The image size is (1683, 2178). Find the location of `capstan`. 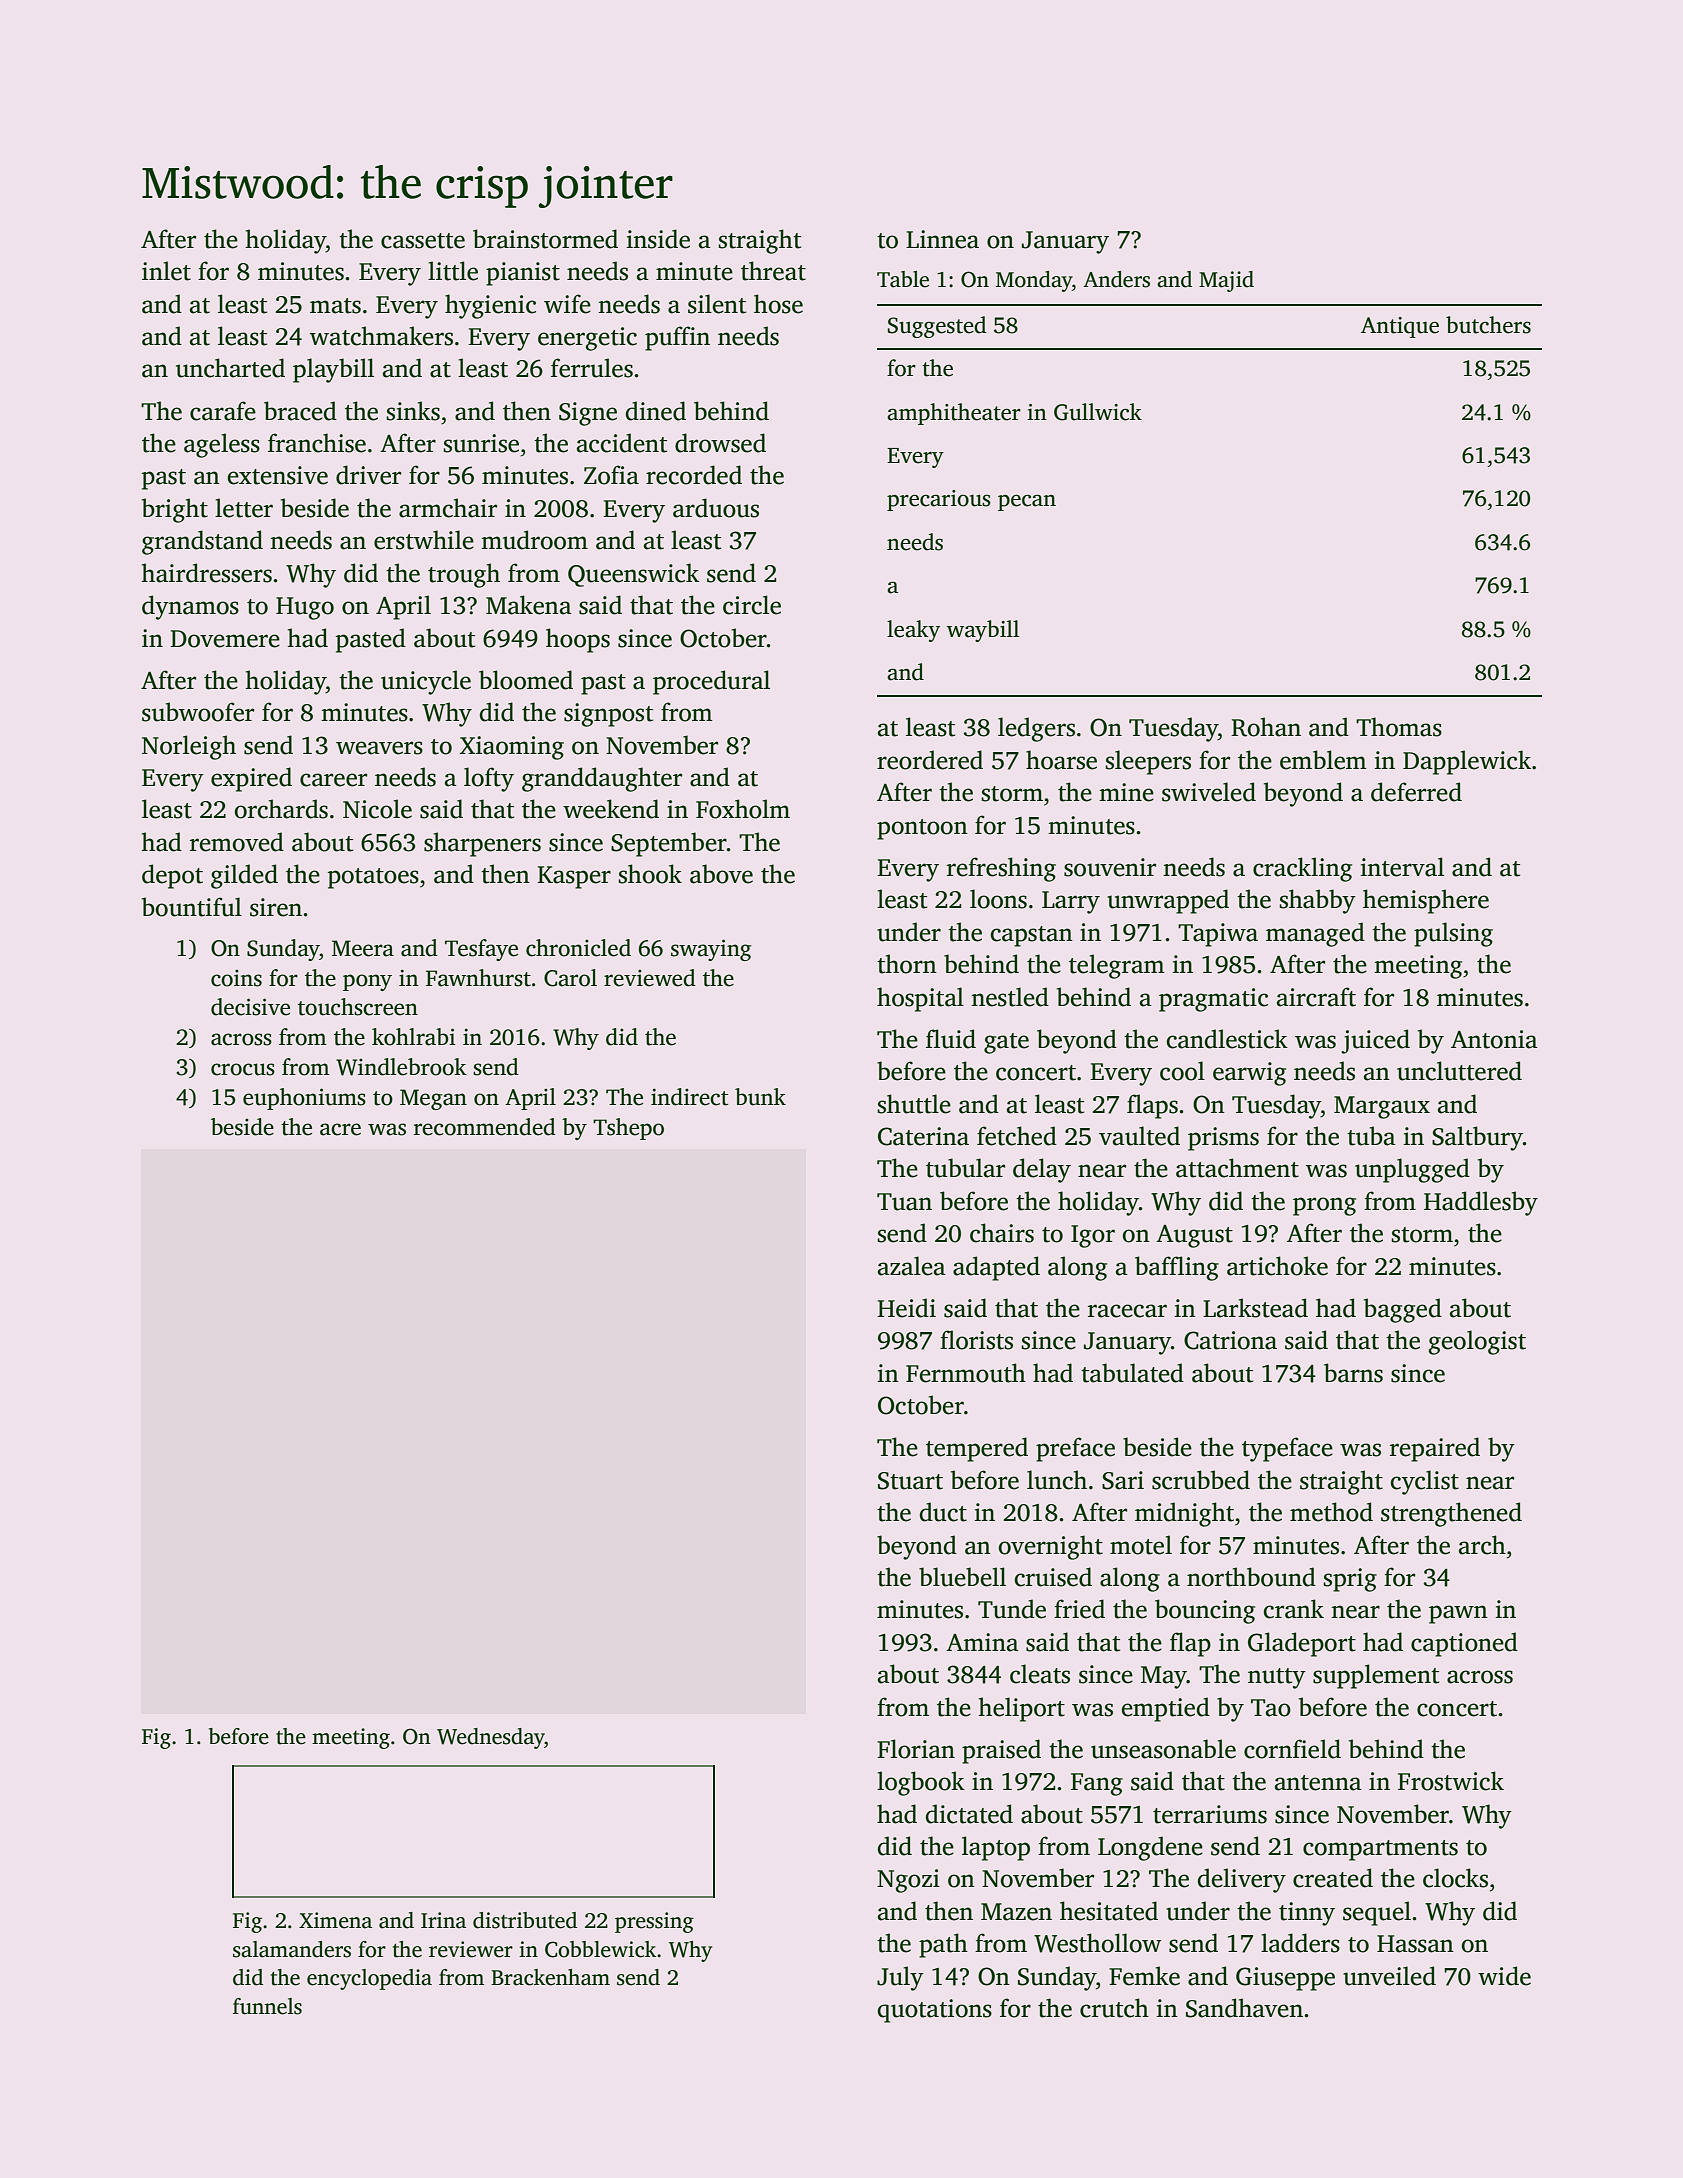

capstan is located at coordinates (1032, 936).
